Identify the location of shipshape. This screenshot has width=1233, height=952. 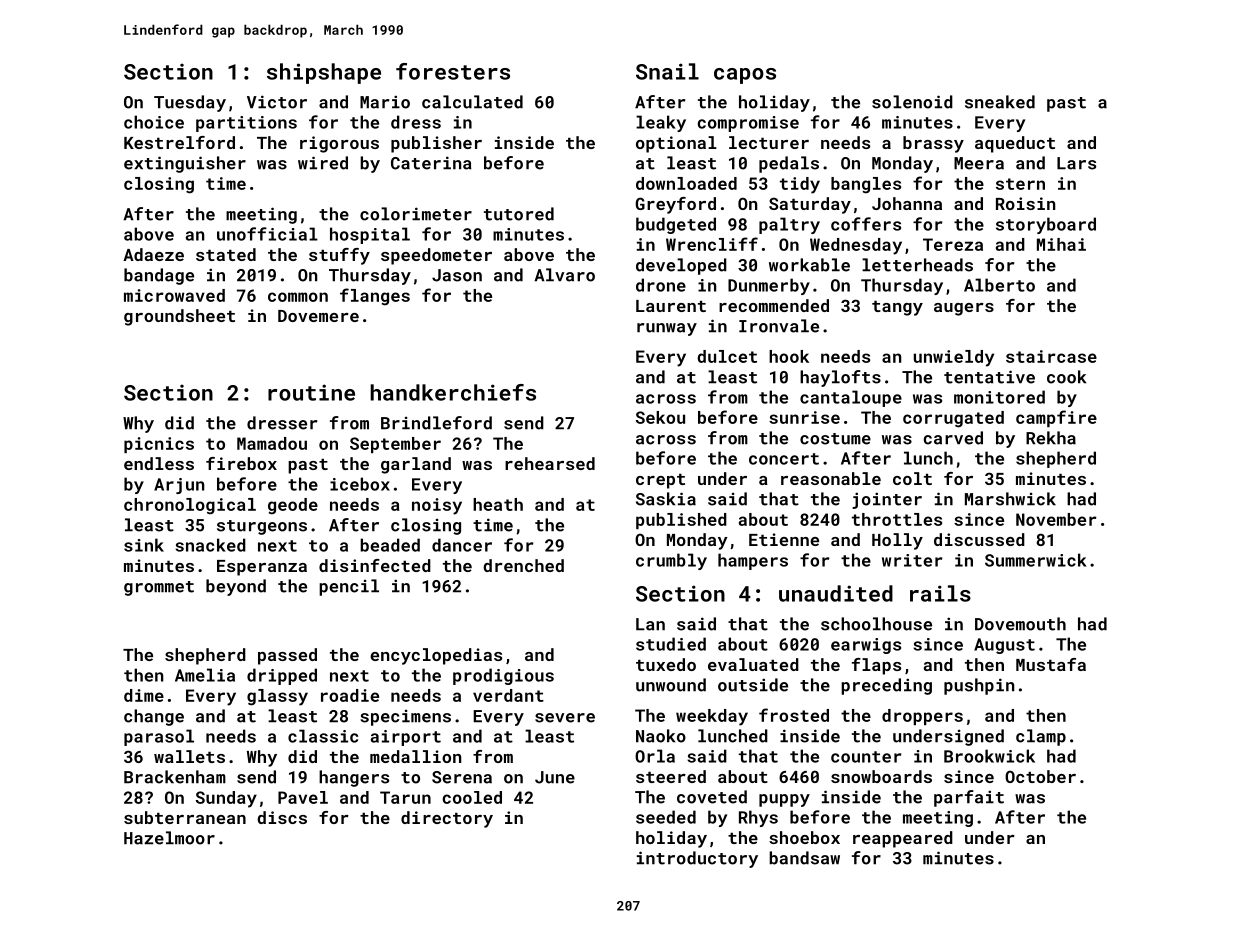
(324, 73).
